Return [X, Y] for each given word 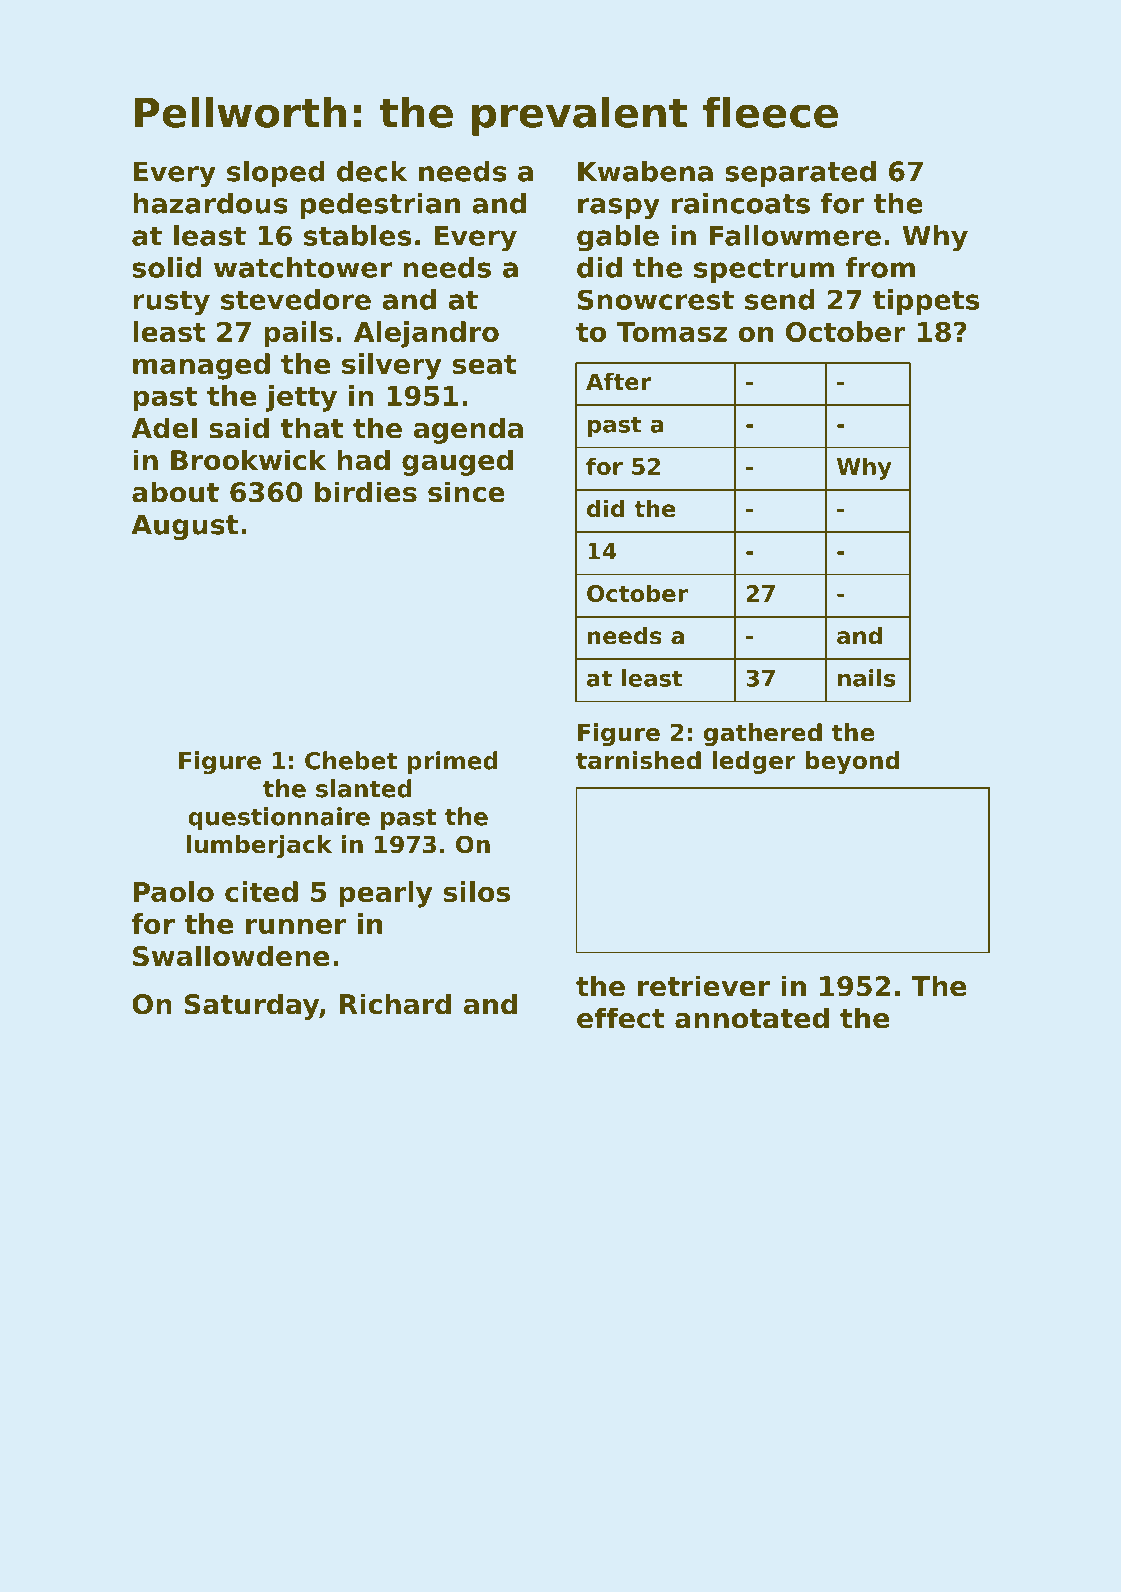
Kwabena [645, 171]
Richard [395, 1004]
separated [800, 174]
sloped [276, 174]
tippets [926, 302]
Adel [164, 428]
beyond [852, 762]
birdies [366, 492]
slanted [364, 788]
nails [867, 678]
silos [477, 891]
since [466, 492]
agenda [468, 430]
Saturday [251, 1006]
